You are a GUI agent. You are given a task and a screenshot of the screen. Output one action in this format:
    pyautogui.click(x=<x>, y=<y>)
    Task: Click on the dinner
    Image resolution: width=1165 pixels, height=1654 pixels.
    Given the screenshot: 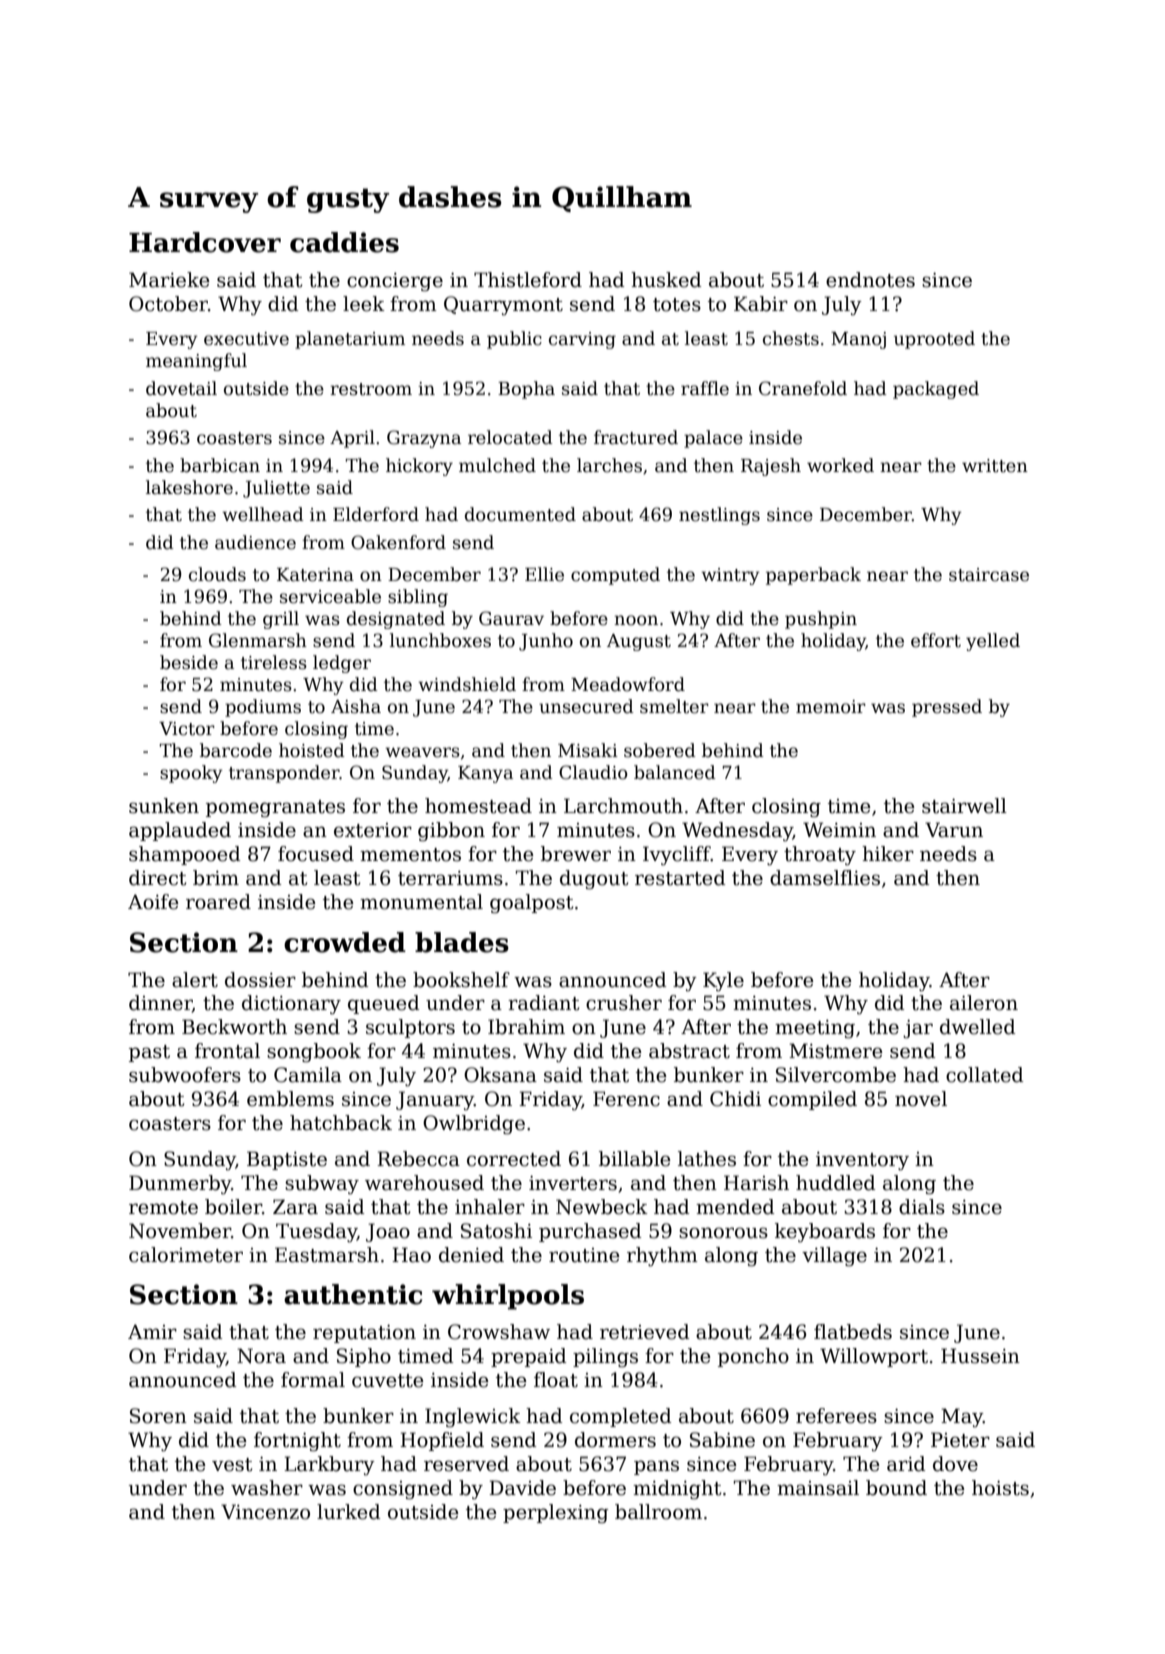 What is the action you would take?
    pyautogui.click(x=160, y=1003)
